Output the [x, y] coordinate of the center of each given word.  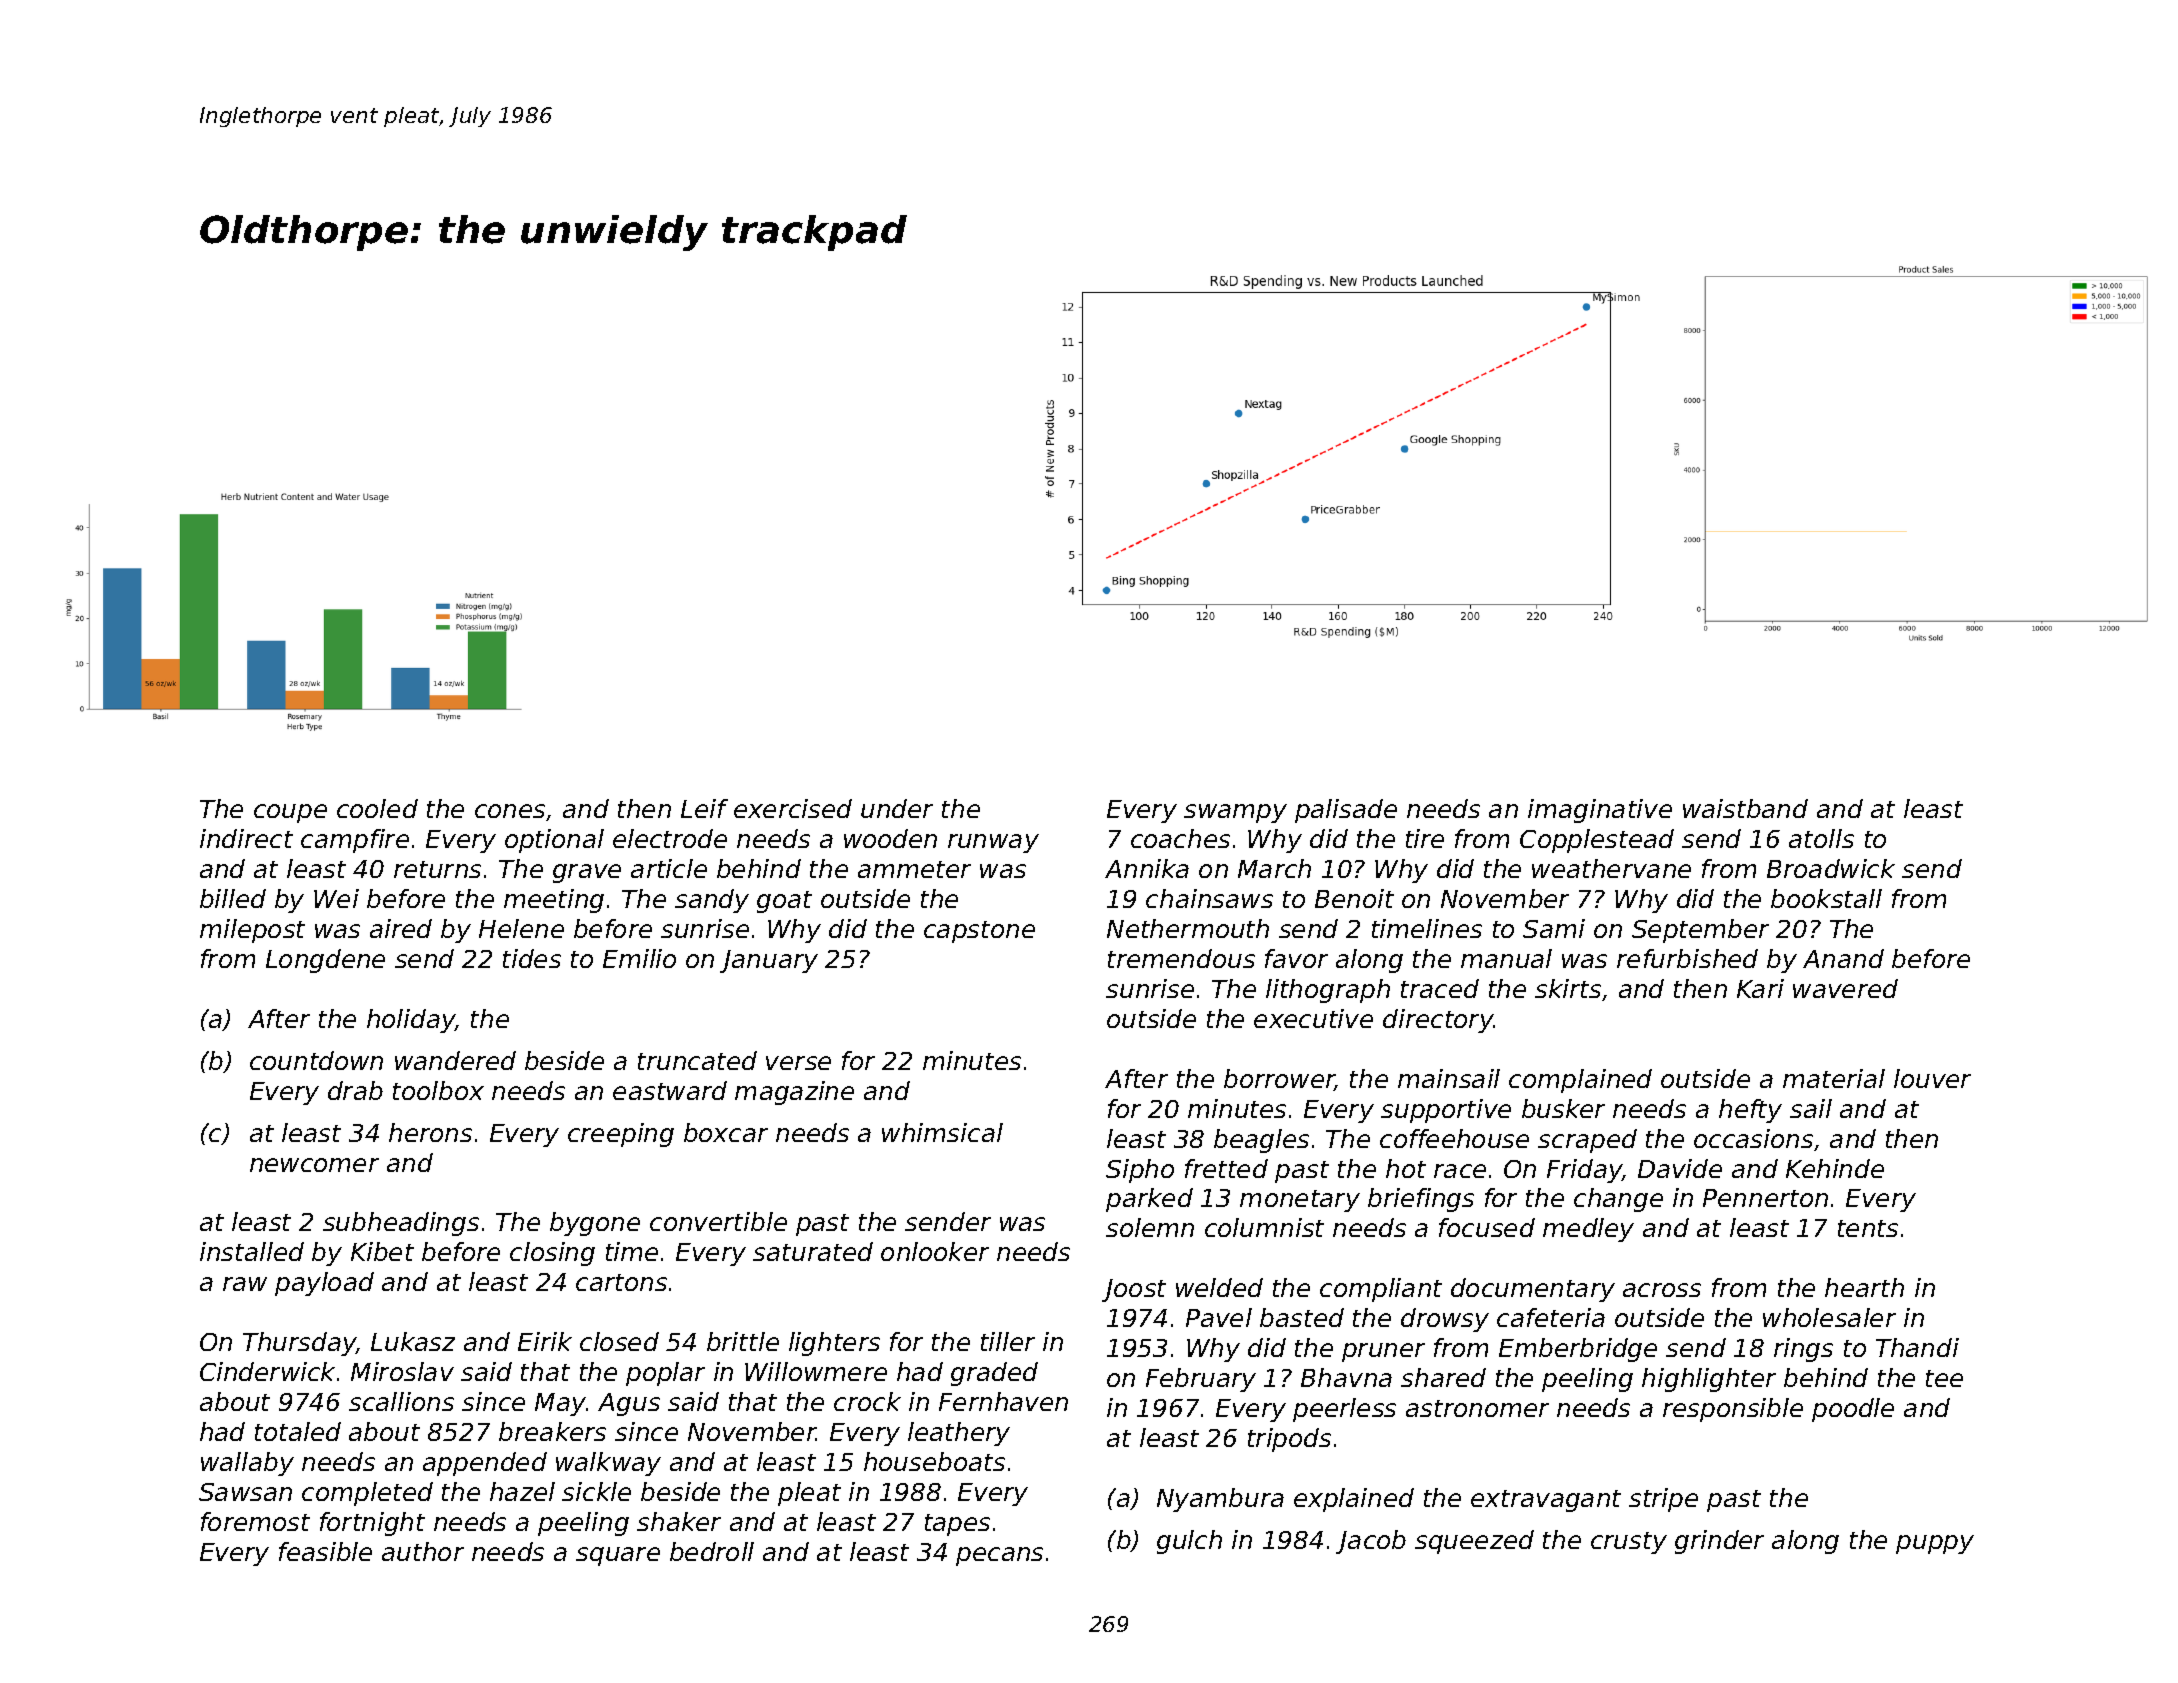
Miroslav [402, 1371]
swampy [1235, 813]
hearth [1864, 1287]
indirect [246, 838]
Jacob [1371, 1542]
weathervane [1611, 868]
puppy [1935, 1544]
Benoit [1354, 898]
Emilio [639, 958]
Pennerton [1765, 1198]
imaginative [1600, 811]
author [423, 1551]
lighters [834, 1344]
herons [430, 1132]
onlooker [935, 1251]
